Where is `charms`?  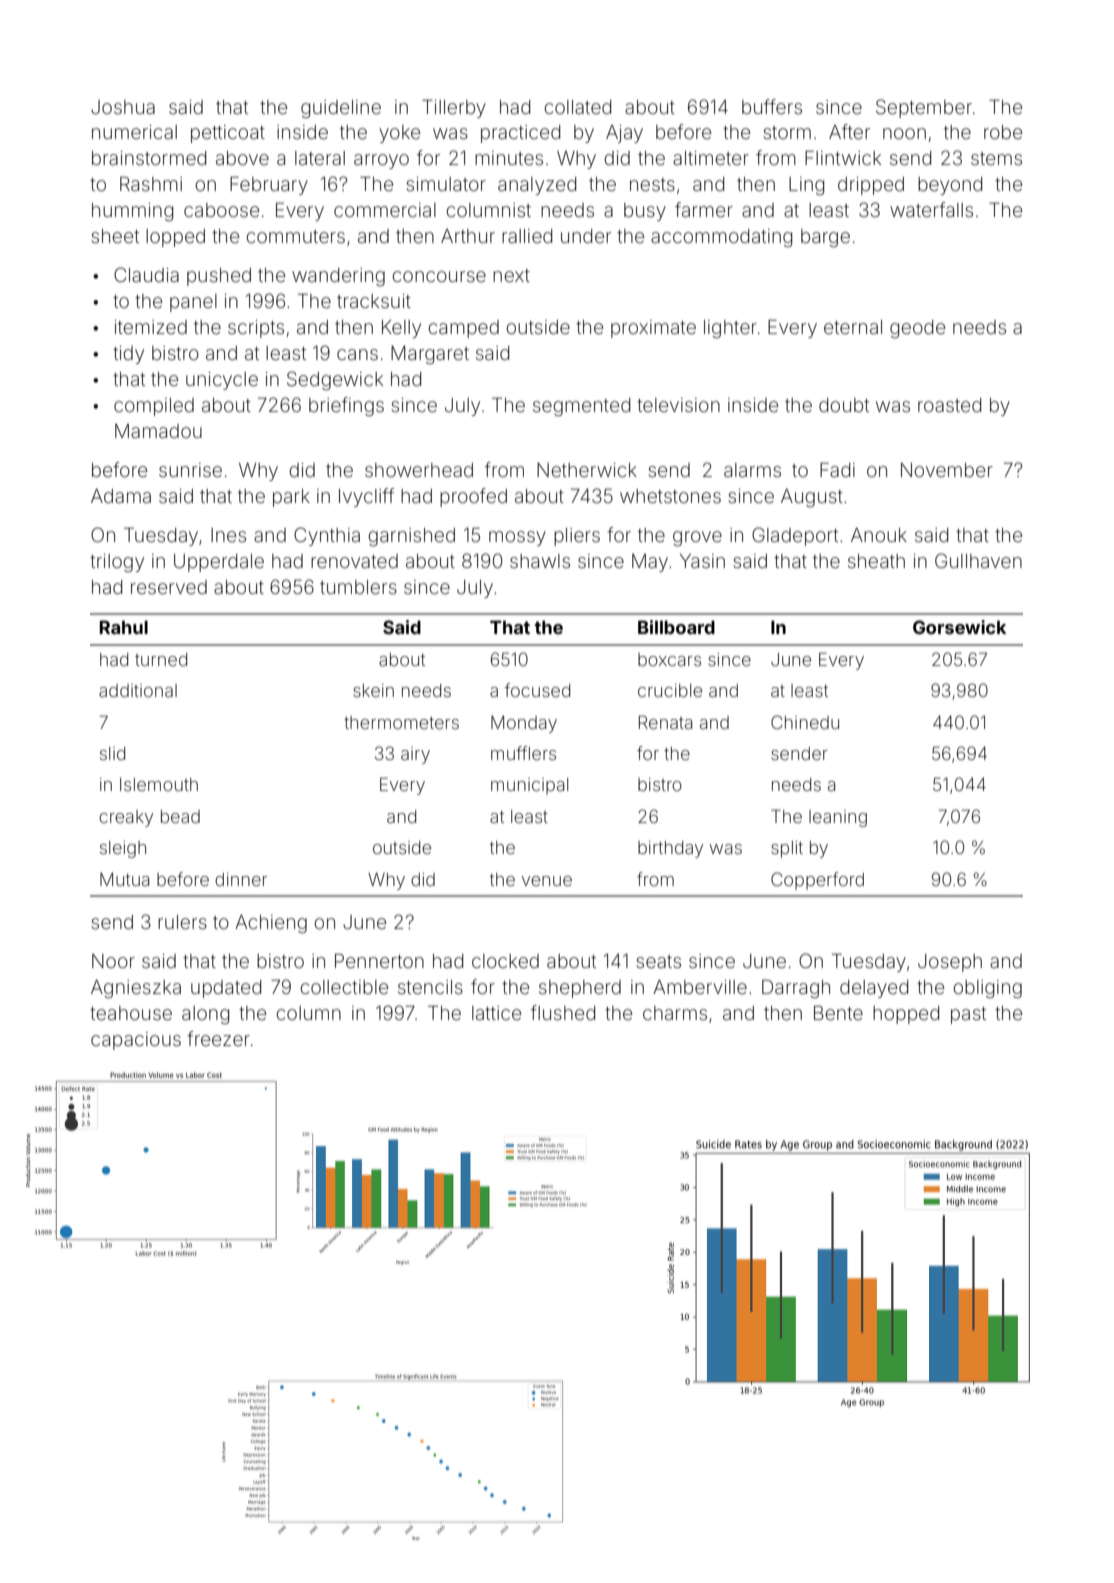 charms is located at coordinates (675, 1013).
